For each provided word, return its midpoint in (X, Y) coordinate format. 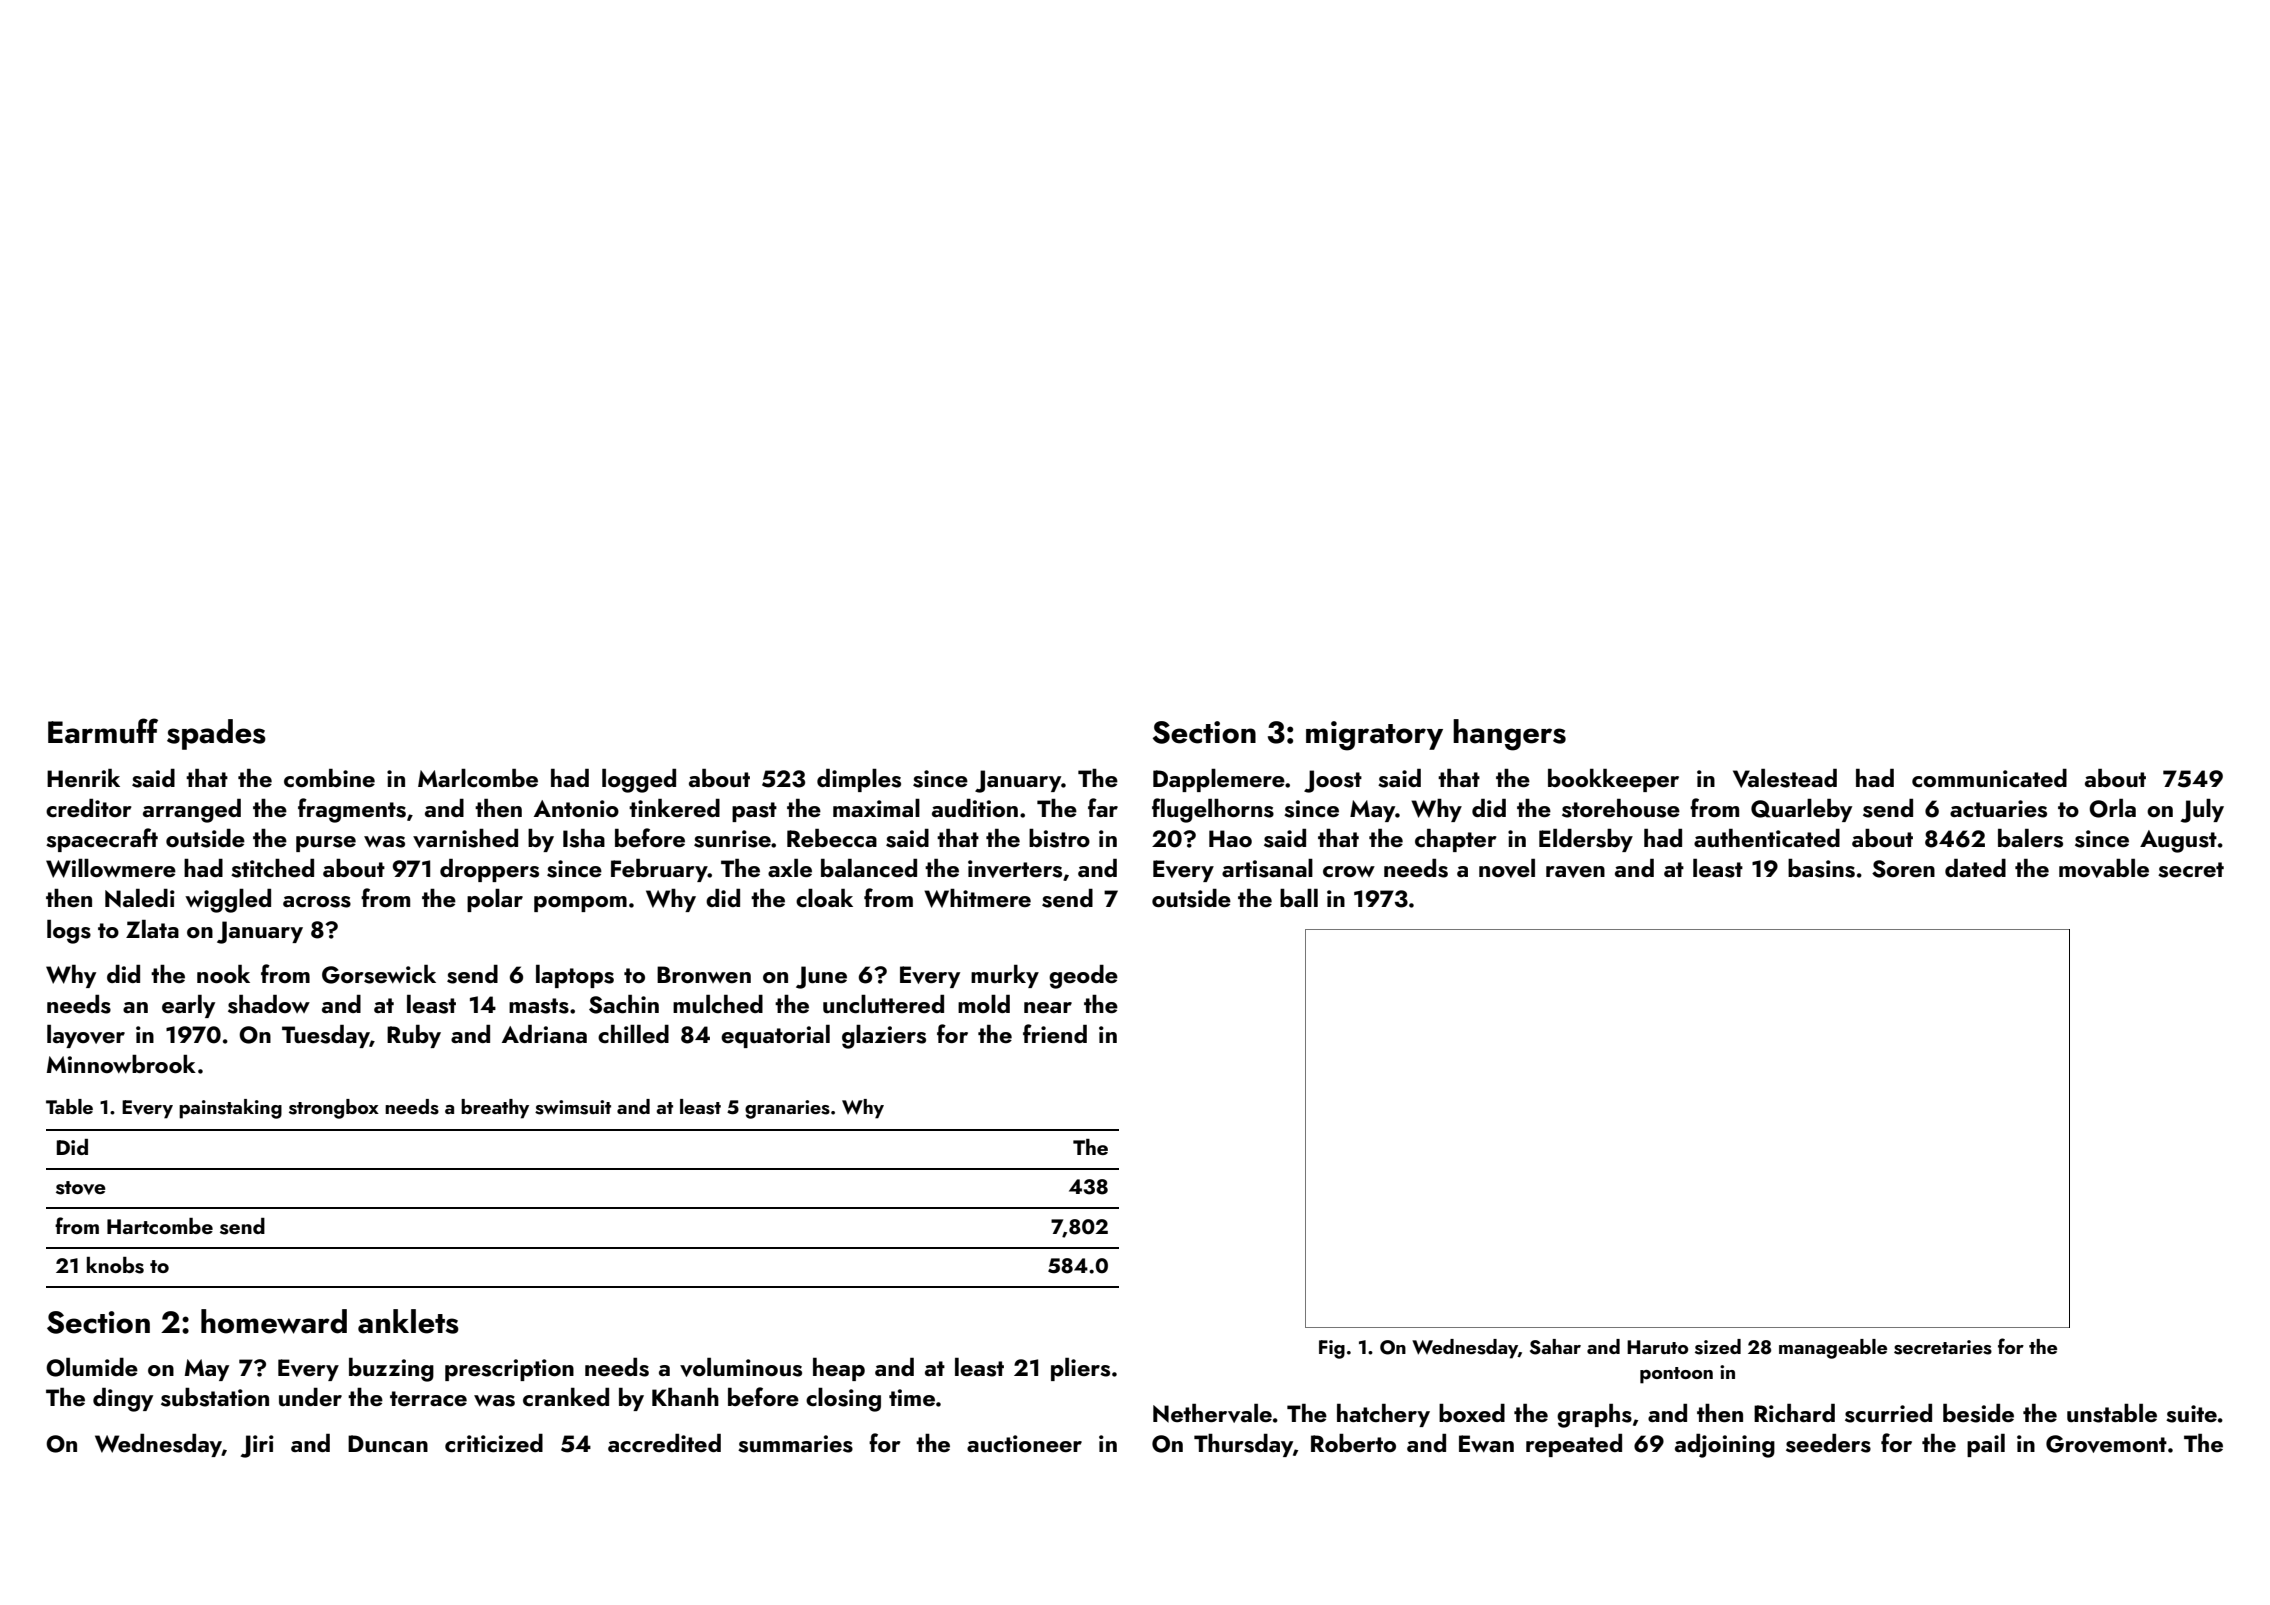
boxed (1472, 1413)
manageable (1833, 1349)
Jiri (257, 1446)
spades (216, 734)
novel (1507, 868)
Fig (1332, 1349)
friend (1055, 1033)
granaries (787, 1109)
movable (2104, 868)
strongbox (334, 1109)
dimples (859, 780)
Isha (584, 838)
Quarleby (1801, 810)
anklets (408, 1321)
